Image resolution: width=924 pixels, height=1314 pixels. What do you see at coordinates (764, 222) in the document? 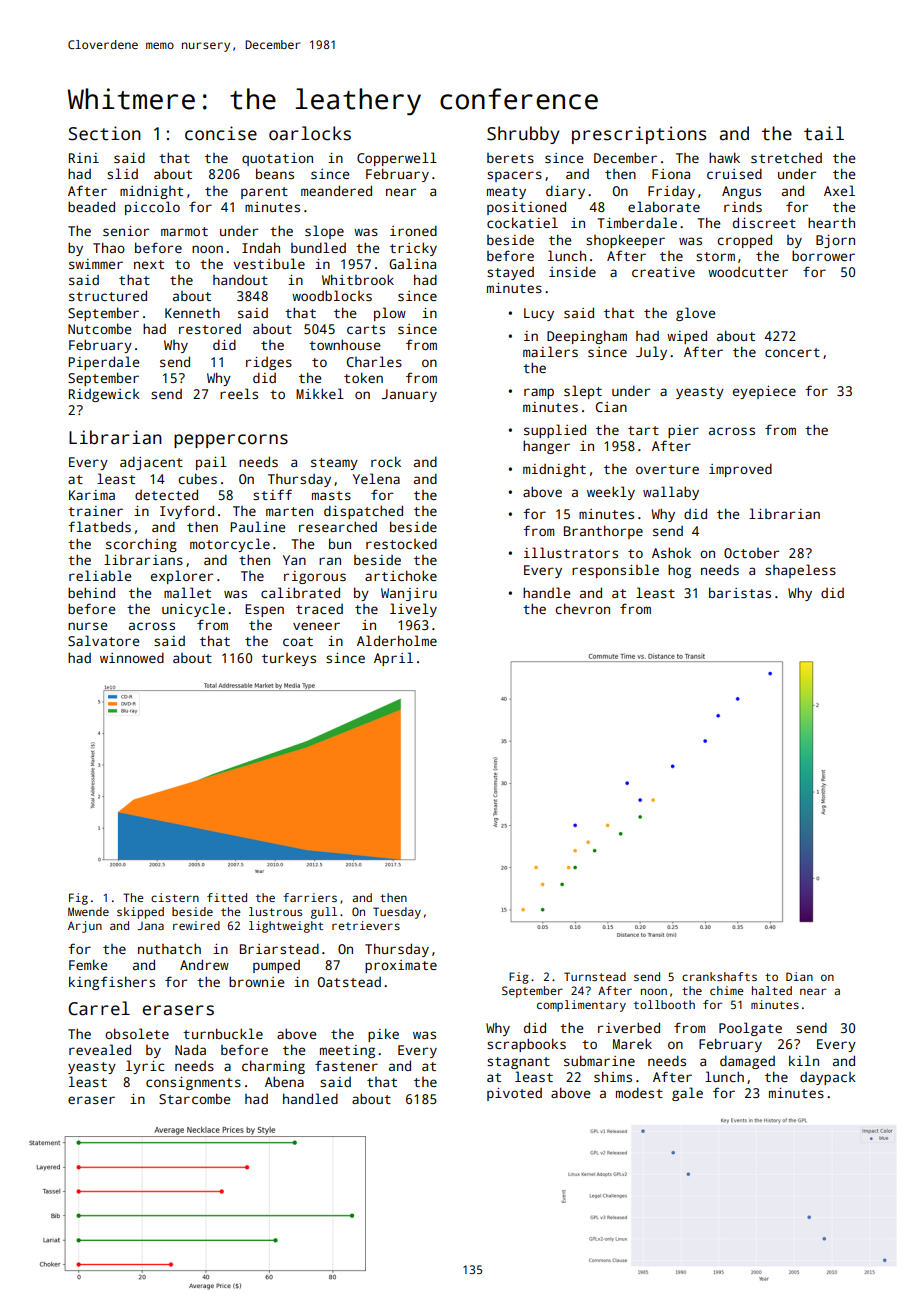
I see `discreet` at bounding box center [764, 222].
